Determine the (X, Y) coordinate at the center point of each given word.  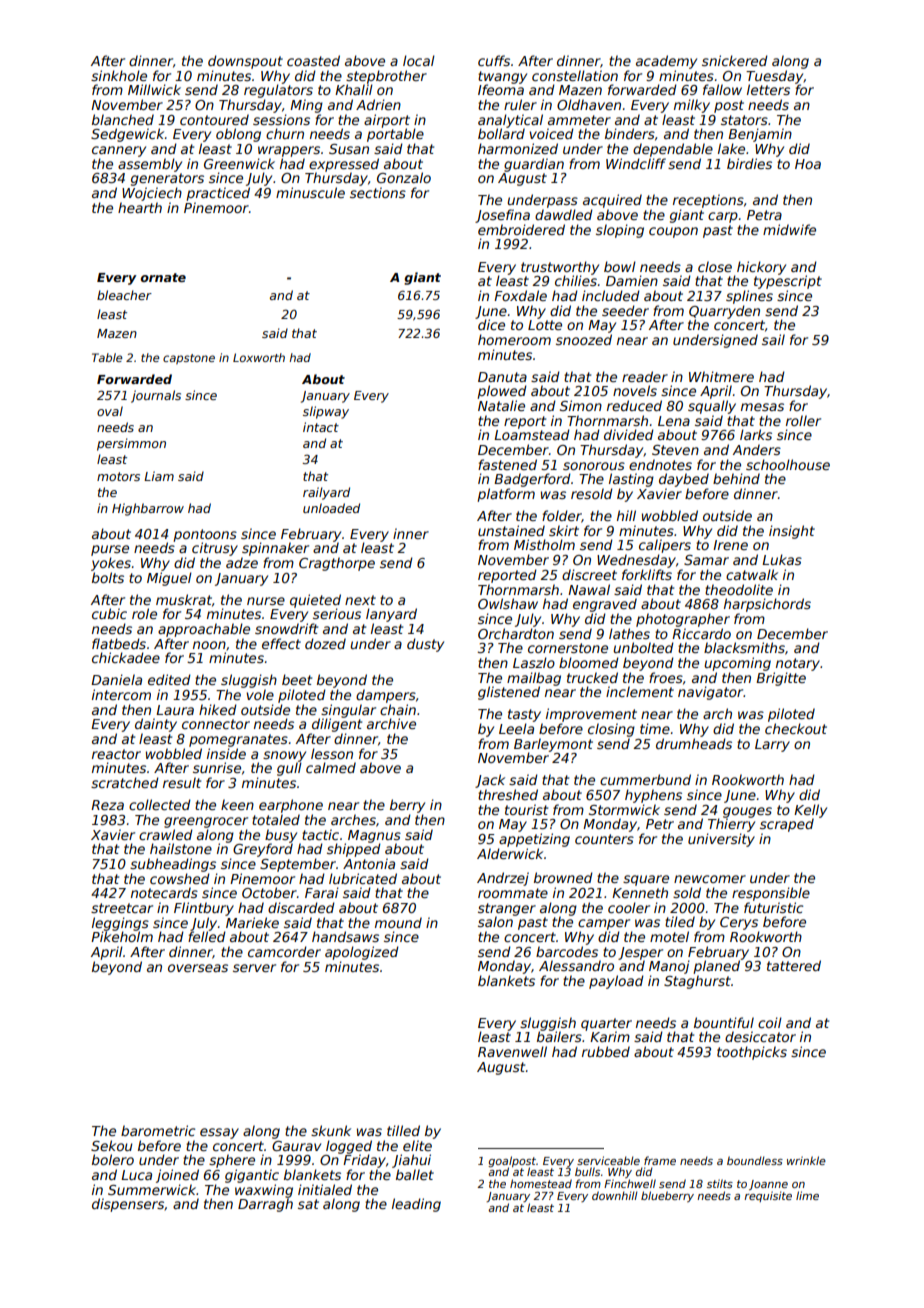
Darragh (265, 1205)
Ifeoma (501, 89)
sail (773, 339)
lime (807, 1195)
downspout (245, 62)
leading (416, 1205)
